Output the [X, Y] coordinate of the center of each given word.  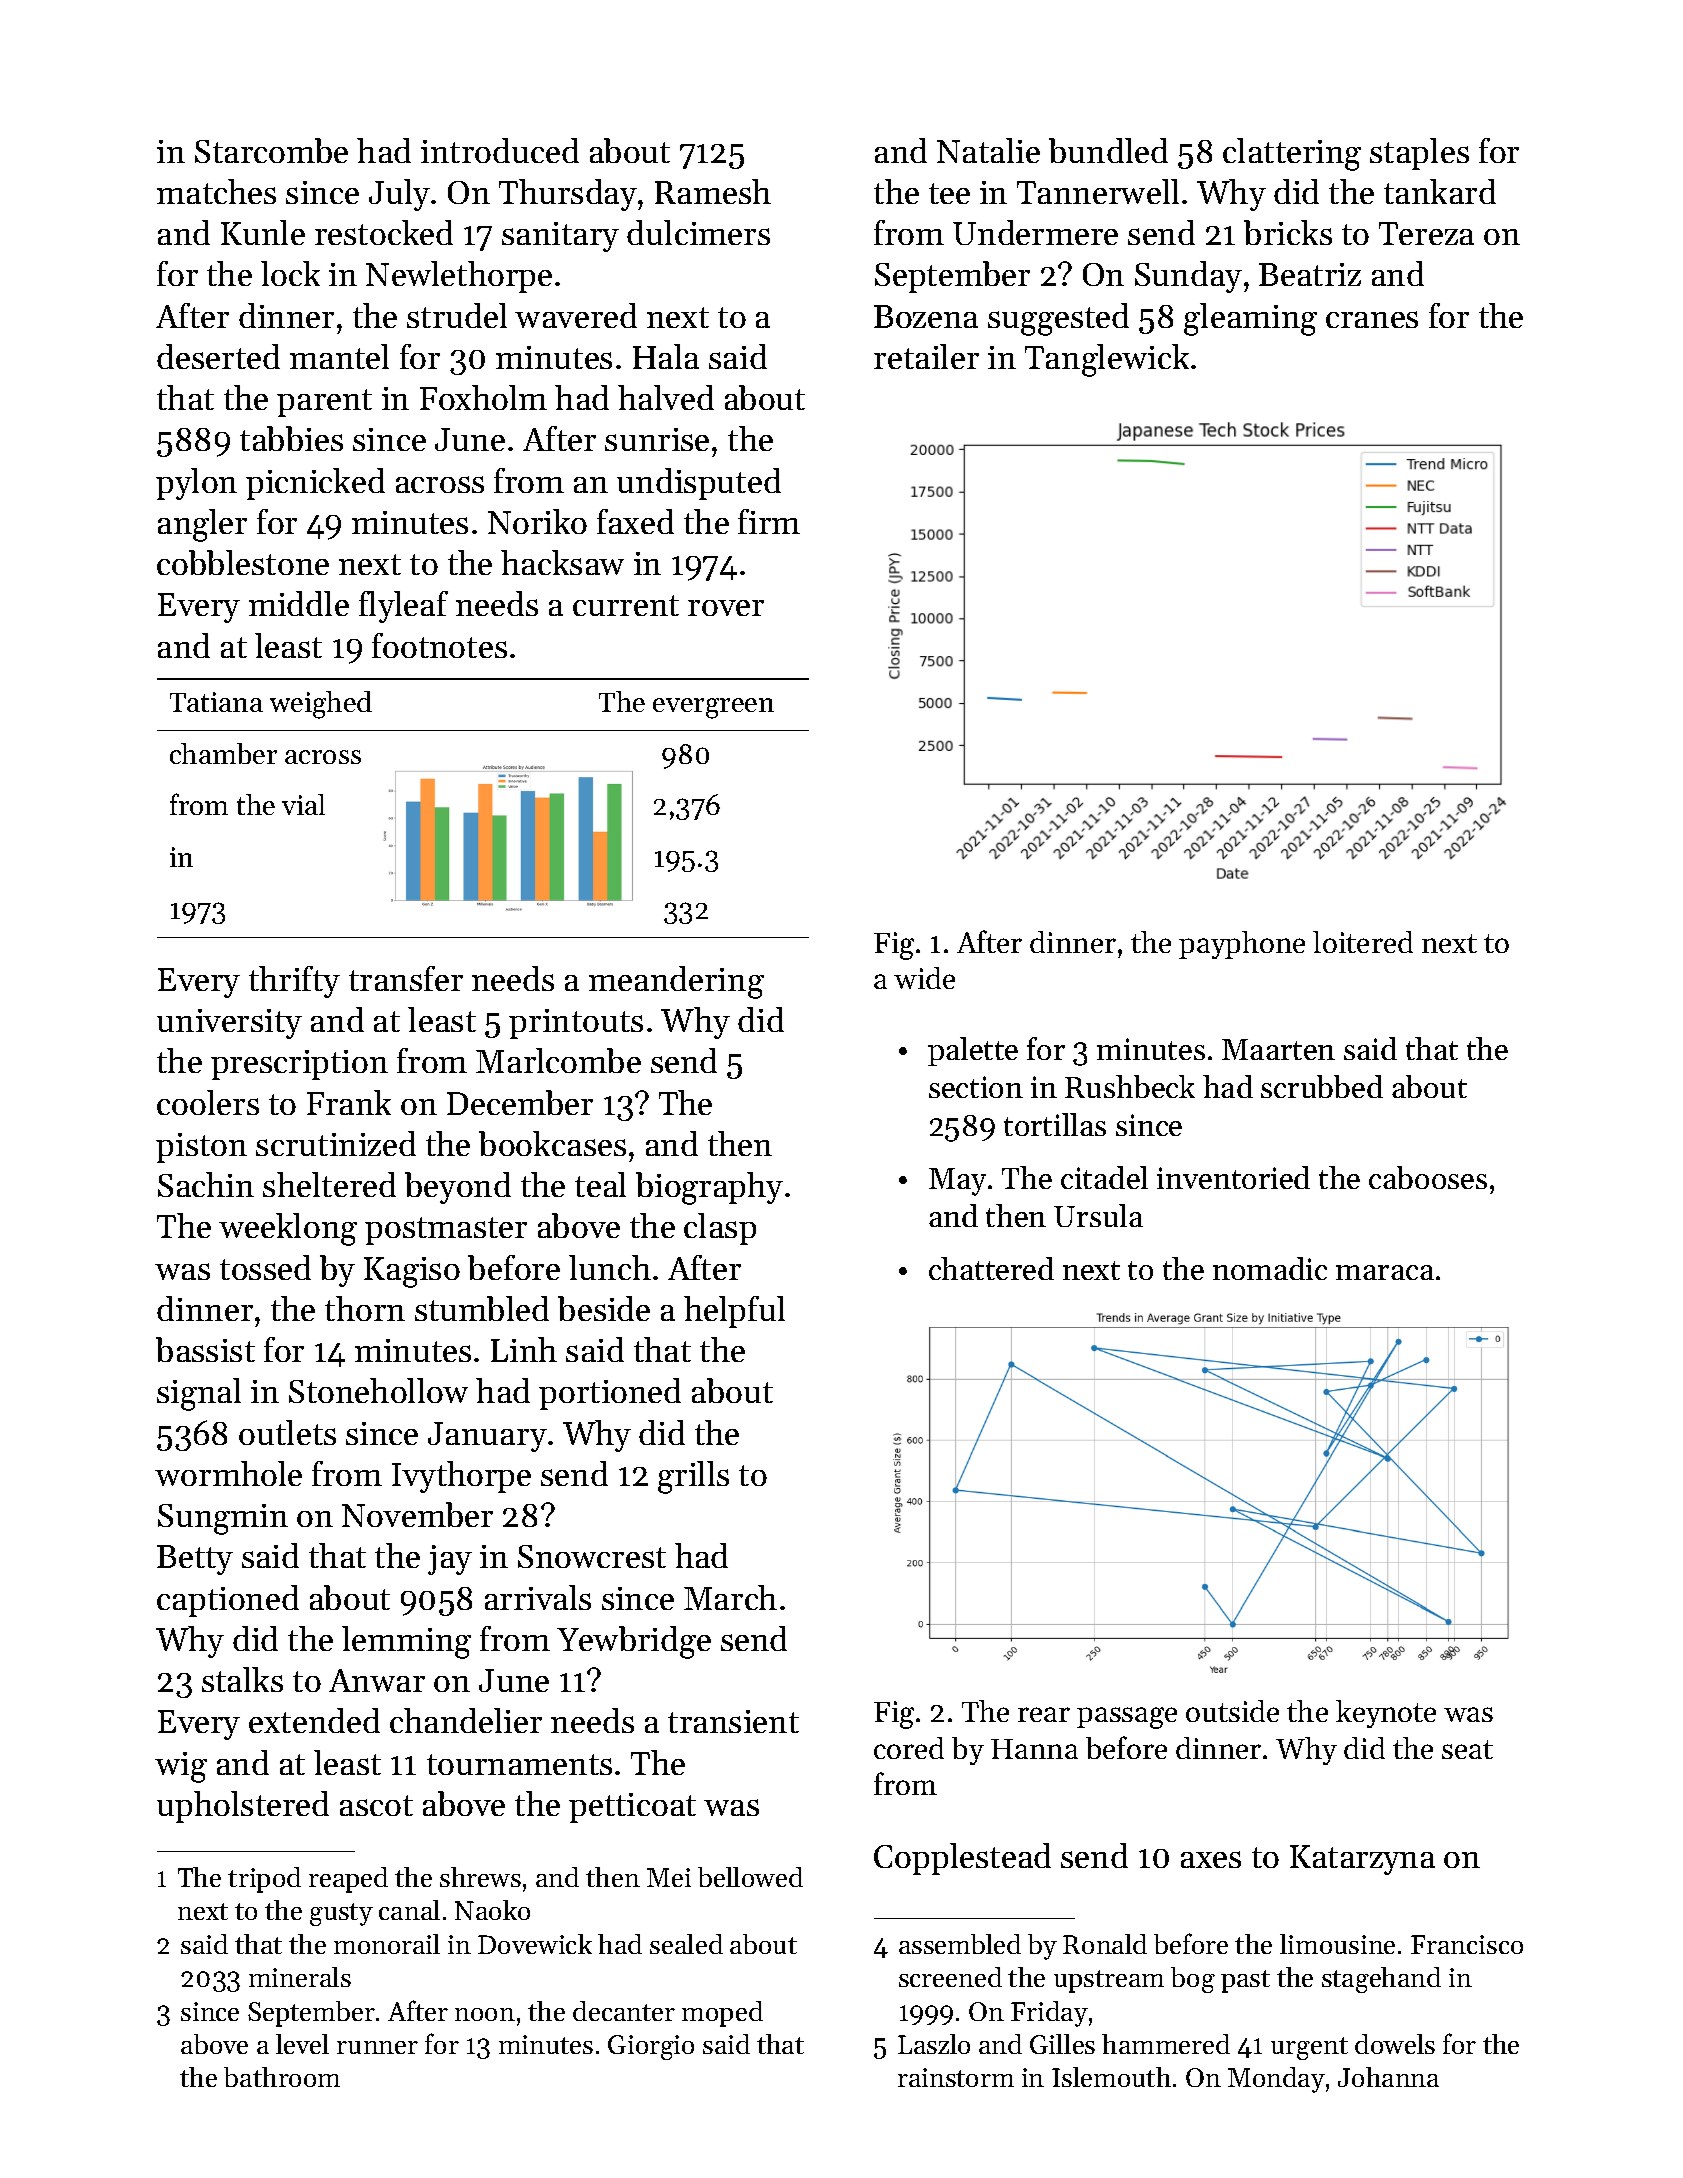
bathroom [282, 2077]
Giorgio [651, 2047]
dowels [1395, 2044]
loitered [1363, 942]
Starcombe [271, 150]
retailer [926, 356]
